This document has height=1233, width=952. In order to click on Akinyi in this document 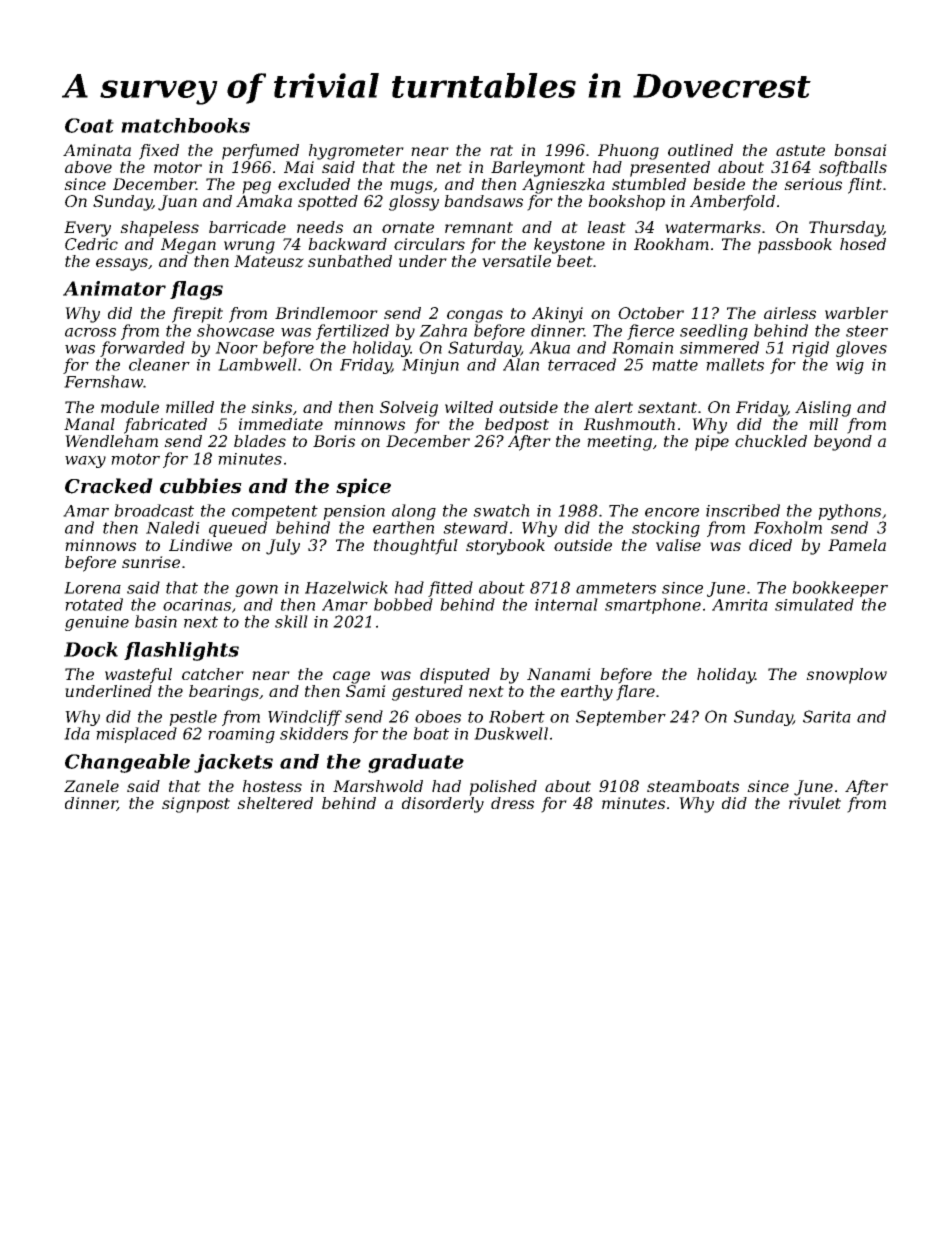, I will do `click(557, 315)`.
